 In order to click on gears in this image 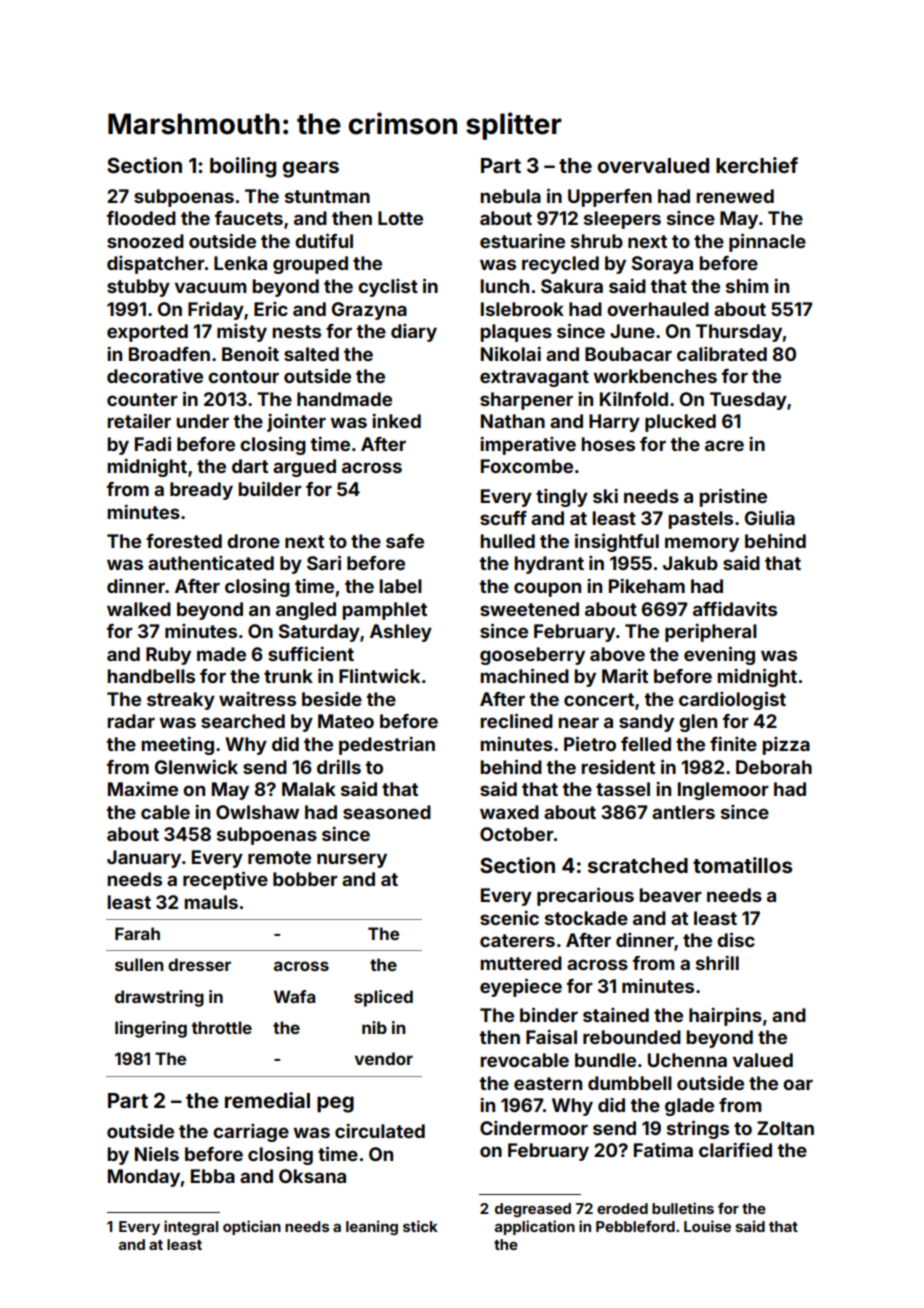, I will do `click(310, 169)`.
